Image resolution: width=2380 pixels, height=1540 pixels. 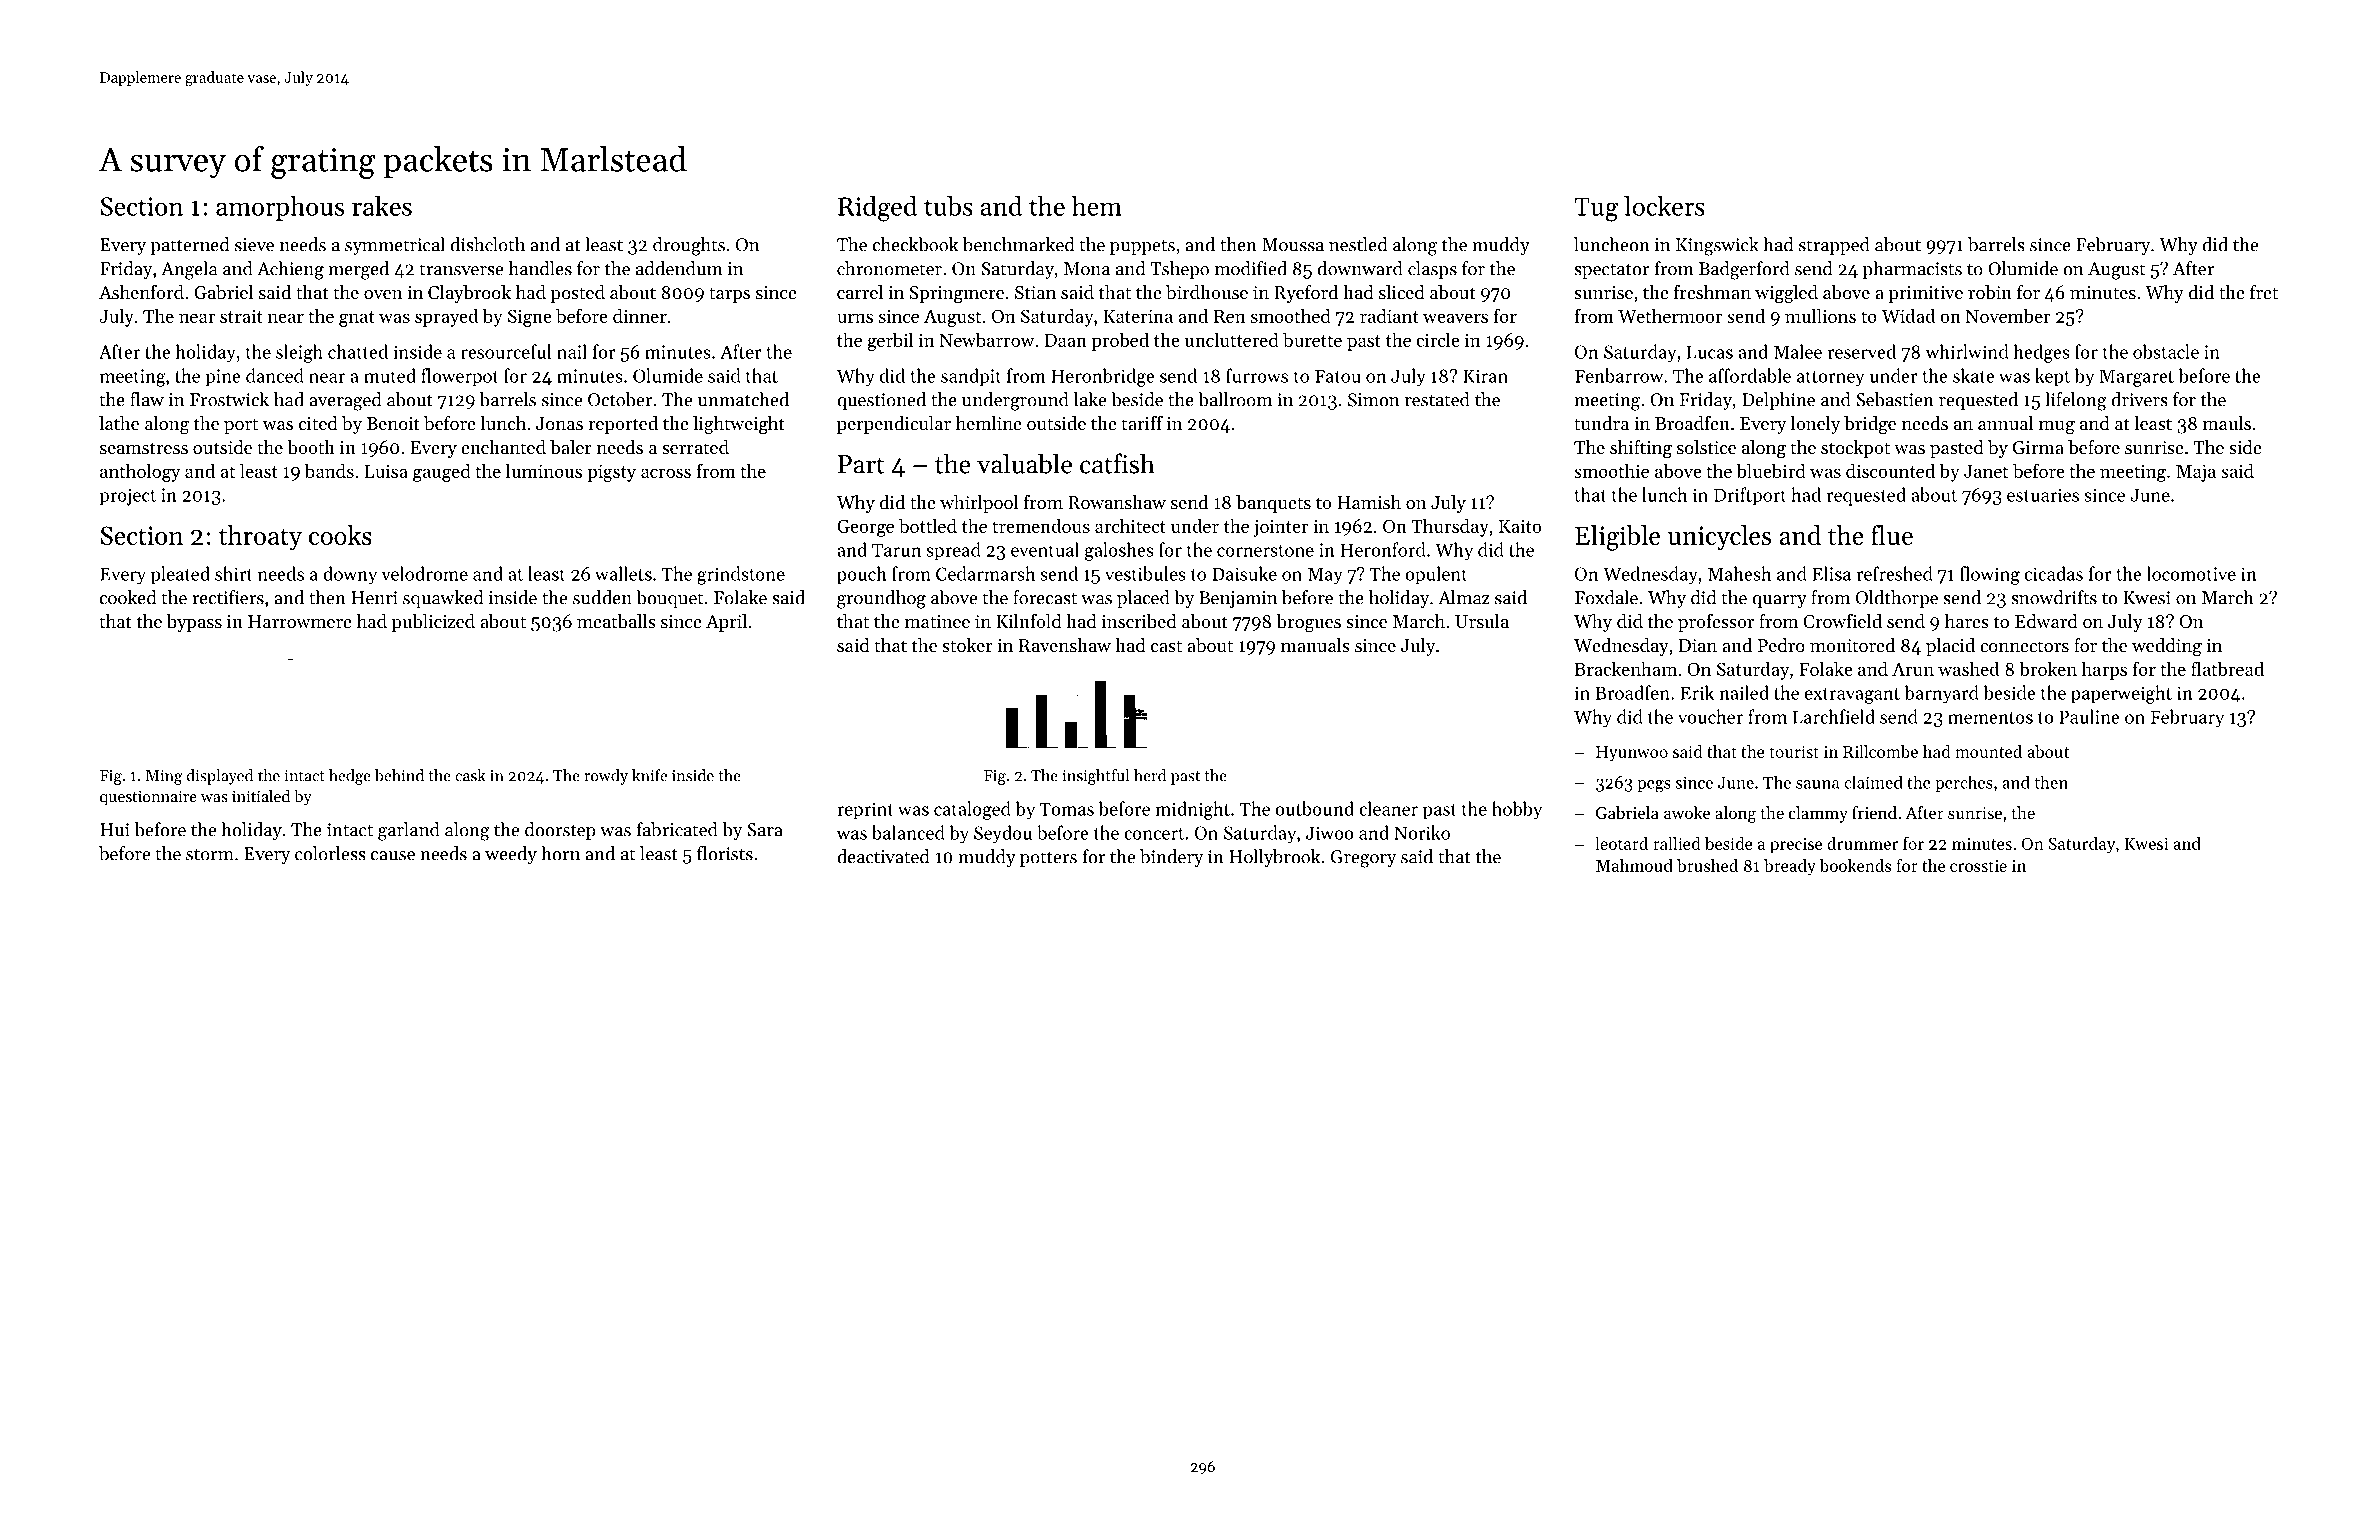 I want to click on rakes, so click(x=382, y=206).
